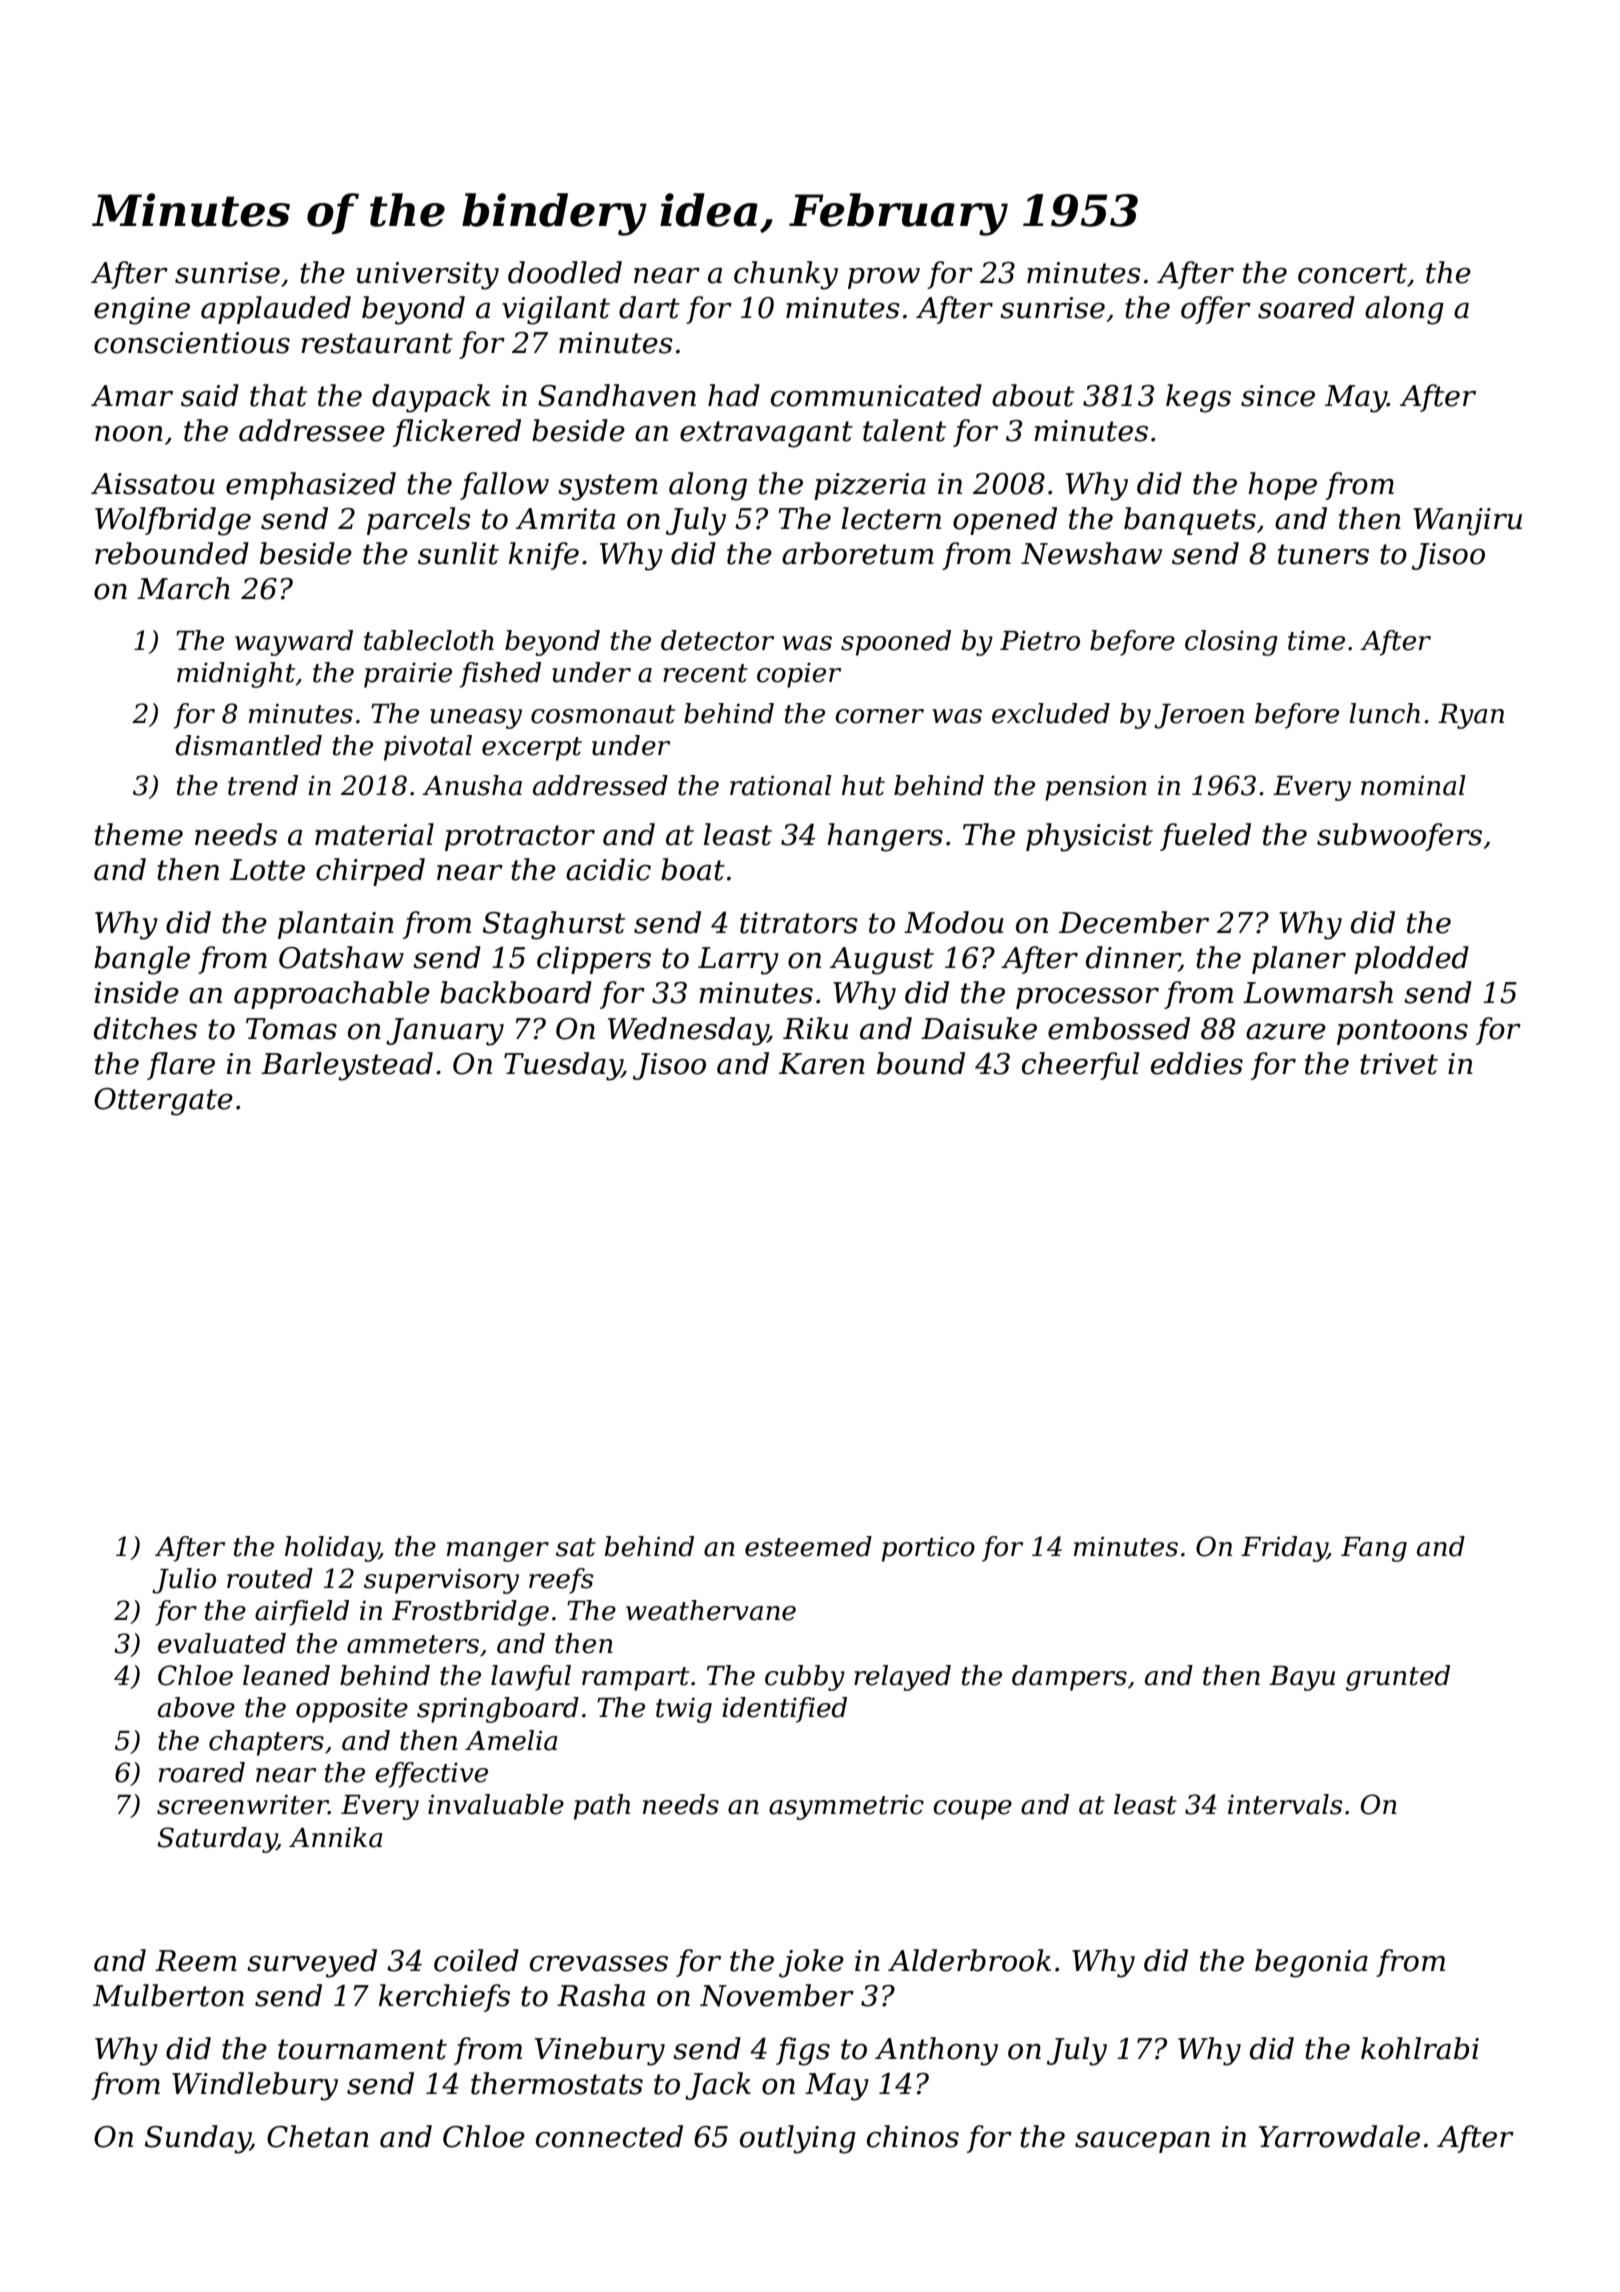 This page has height=2292, width=1620. Describe the element at coordinates (777, 1995) in the page. I see `November` at that location.
